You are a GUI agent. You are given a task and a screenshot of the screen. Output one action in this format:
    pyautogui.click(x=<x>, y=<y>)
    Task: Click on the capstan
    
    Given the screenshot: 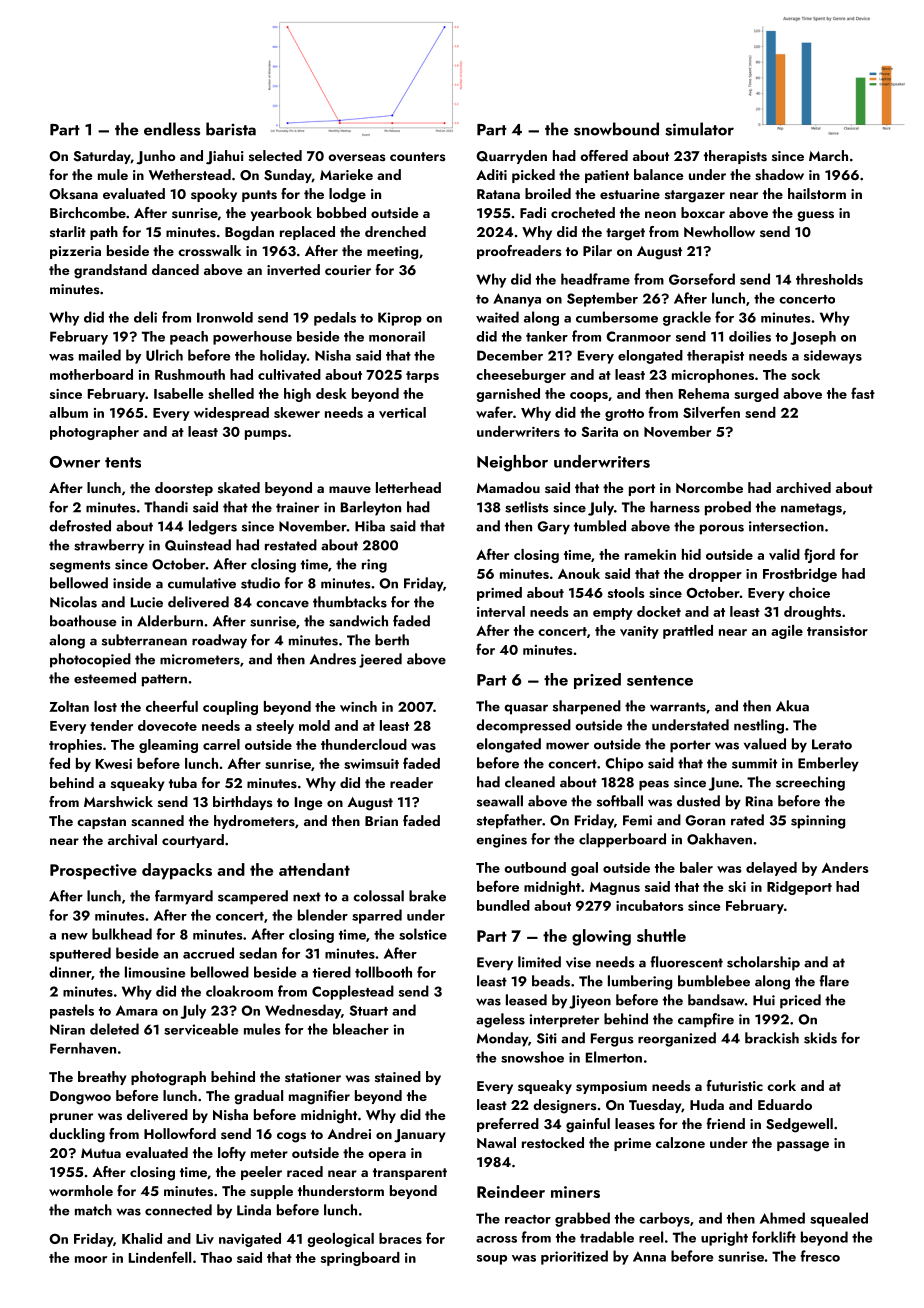 What is the action you would take?
    pyautogui.click(x=101, y=823)
